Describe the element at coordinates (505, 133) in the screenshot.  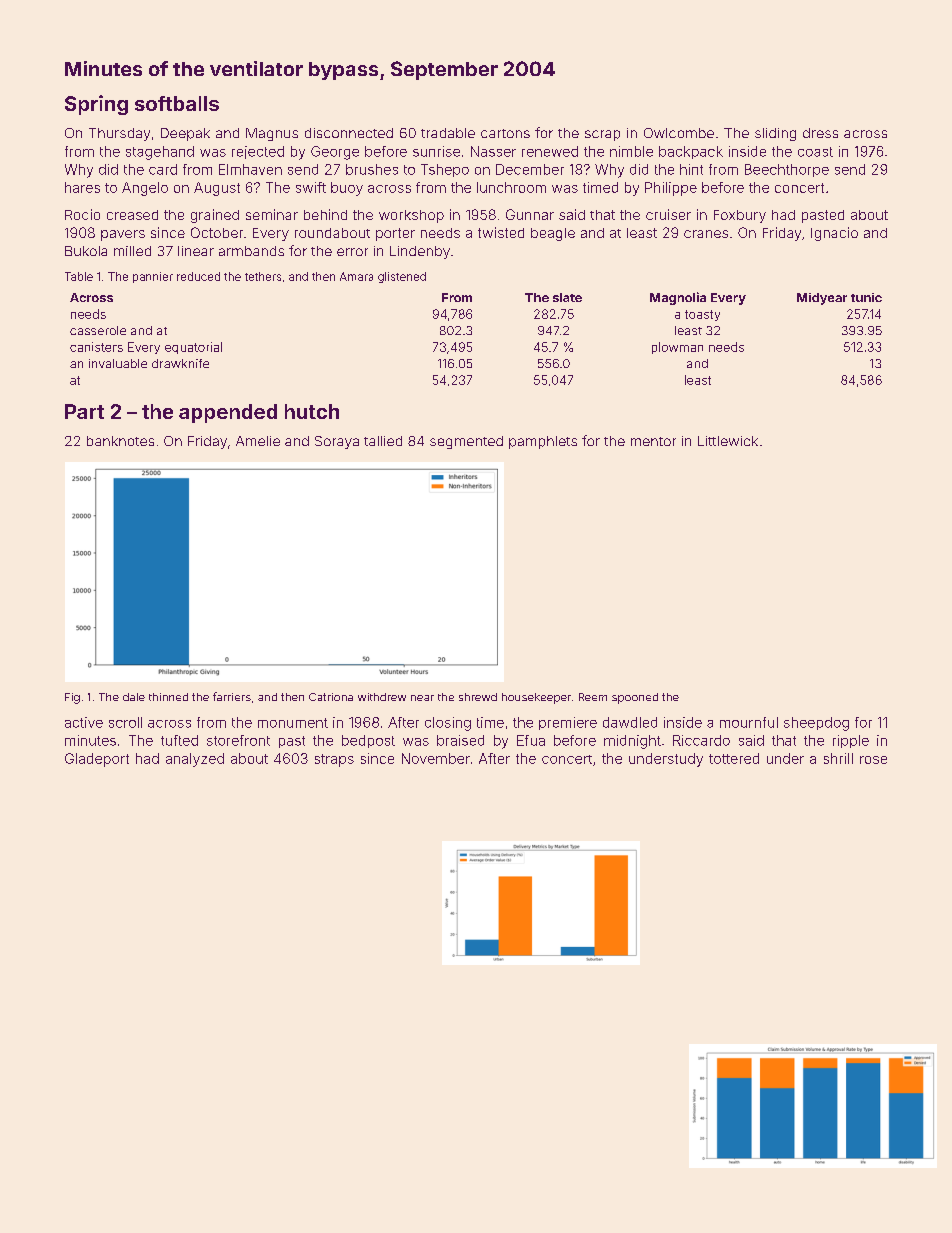
I see `cartons` at that location.
